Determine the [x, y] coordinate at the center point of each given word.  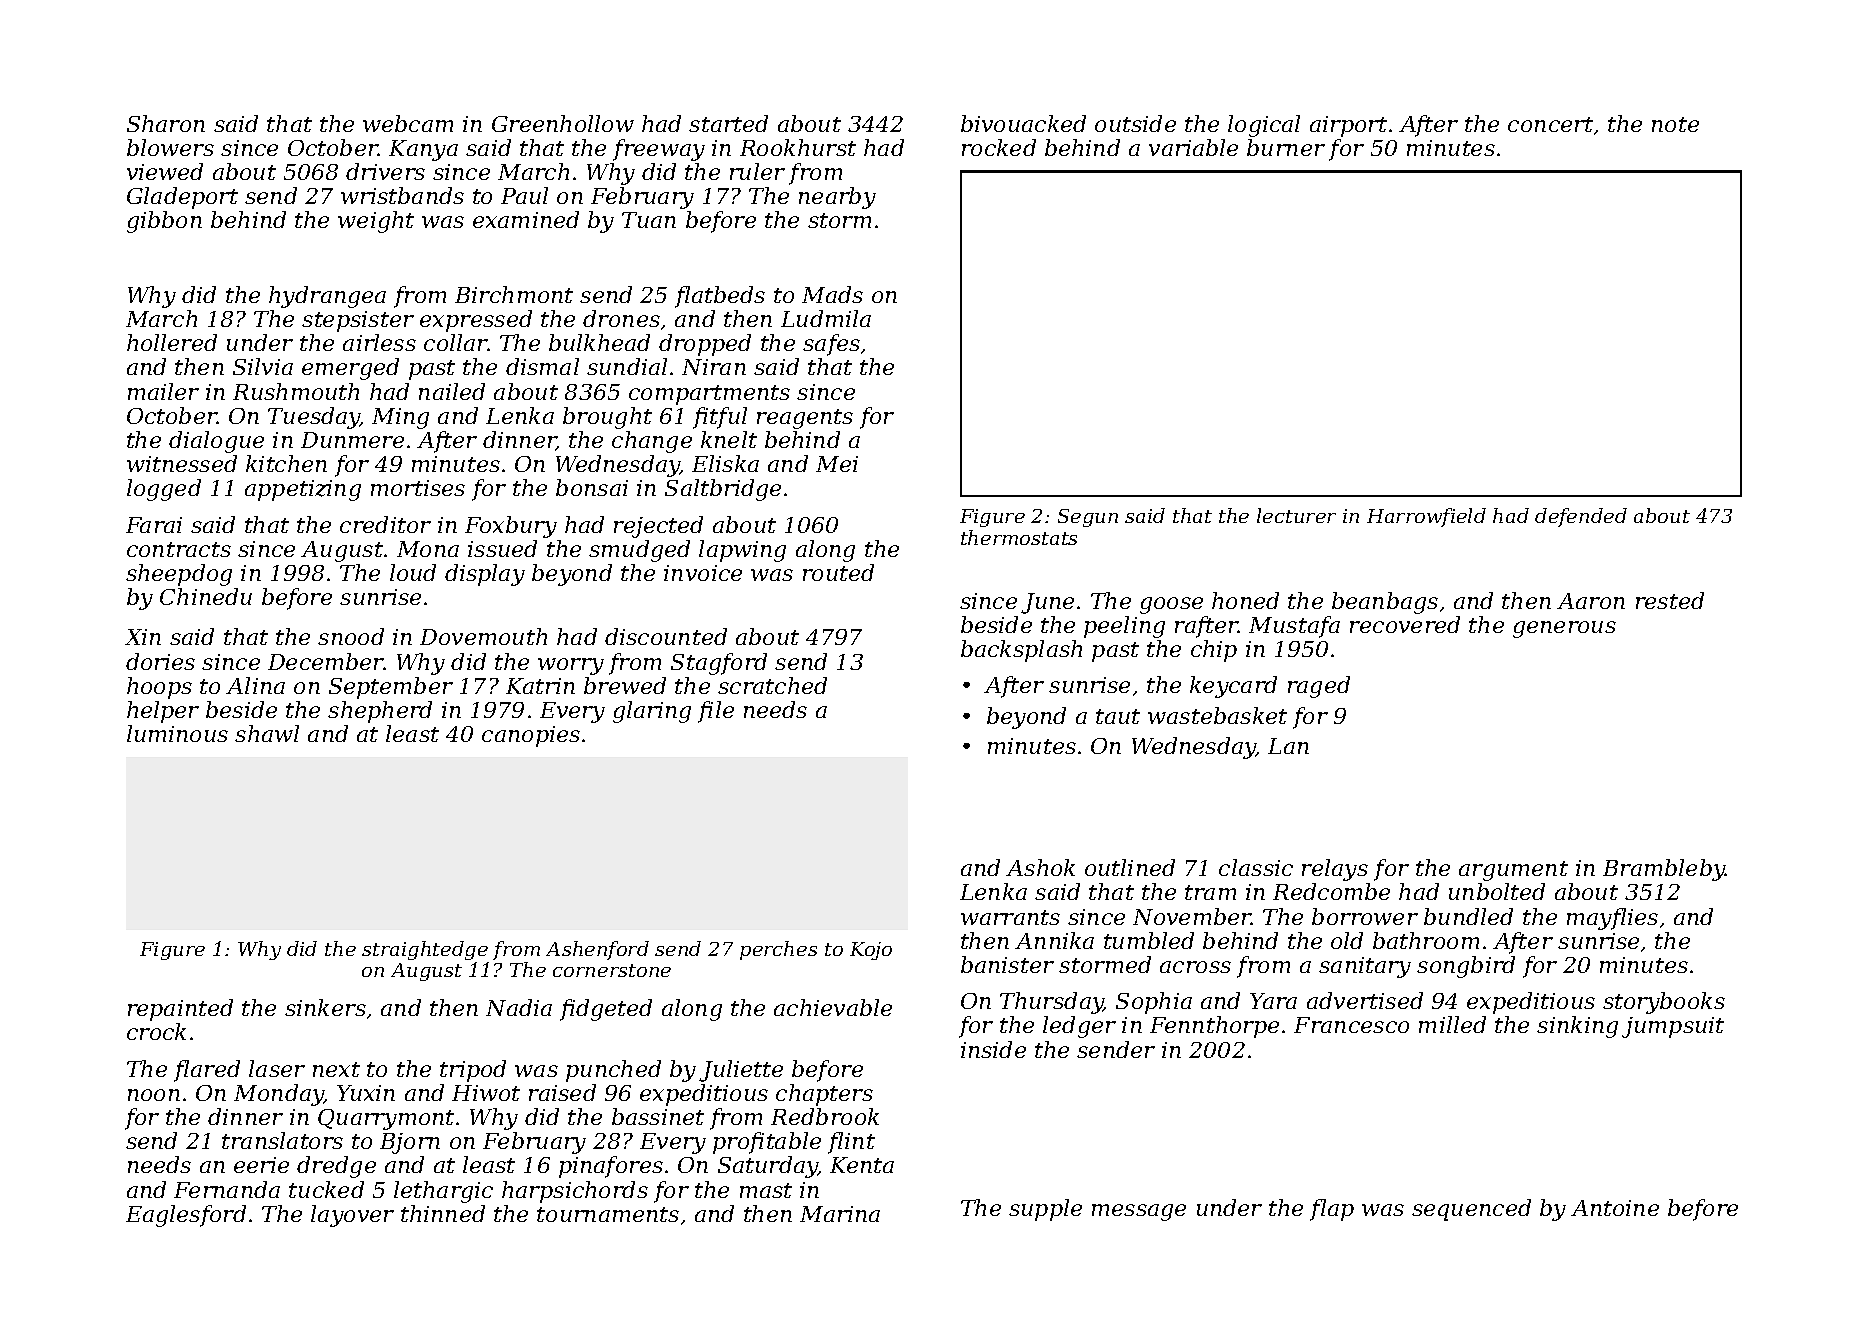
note [1675, 124]
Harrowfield [1426, 517]
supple [1045, 1210]
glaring [652, 712]
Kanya [423, 150]
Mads [832, 294]
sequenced [1471, 1210]
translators [282, 1140]
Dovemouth [483, 636]
